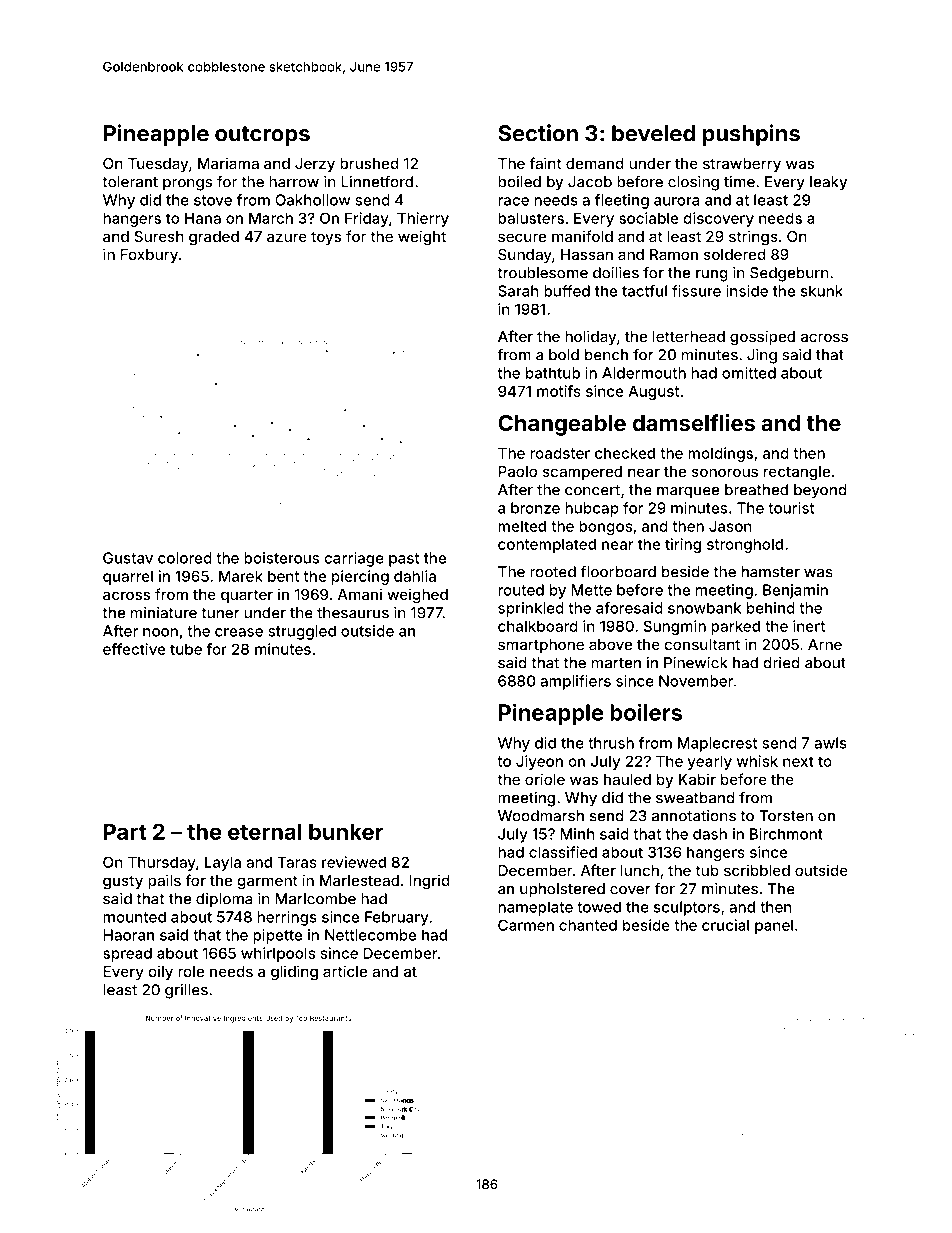 The image size is (952, 1233). Describe the element at coordinates (702, 644) in the screenshot. I see `consultant` at that location.
